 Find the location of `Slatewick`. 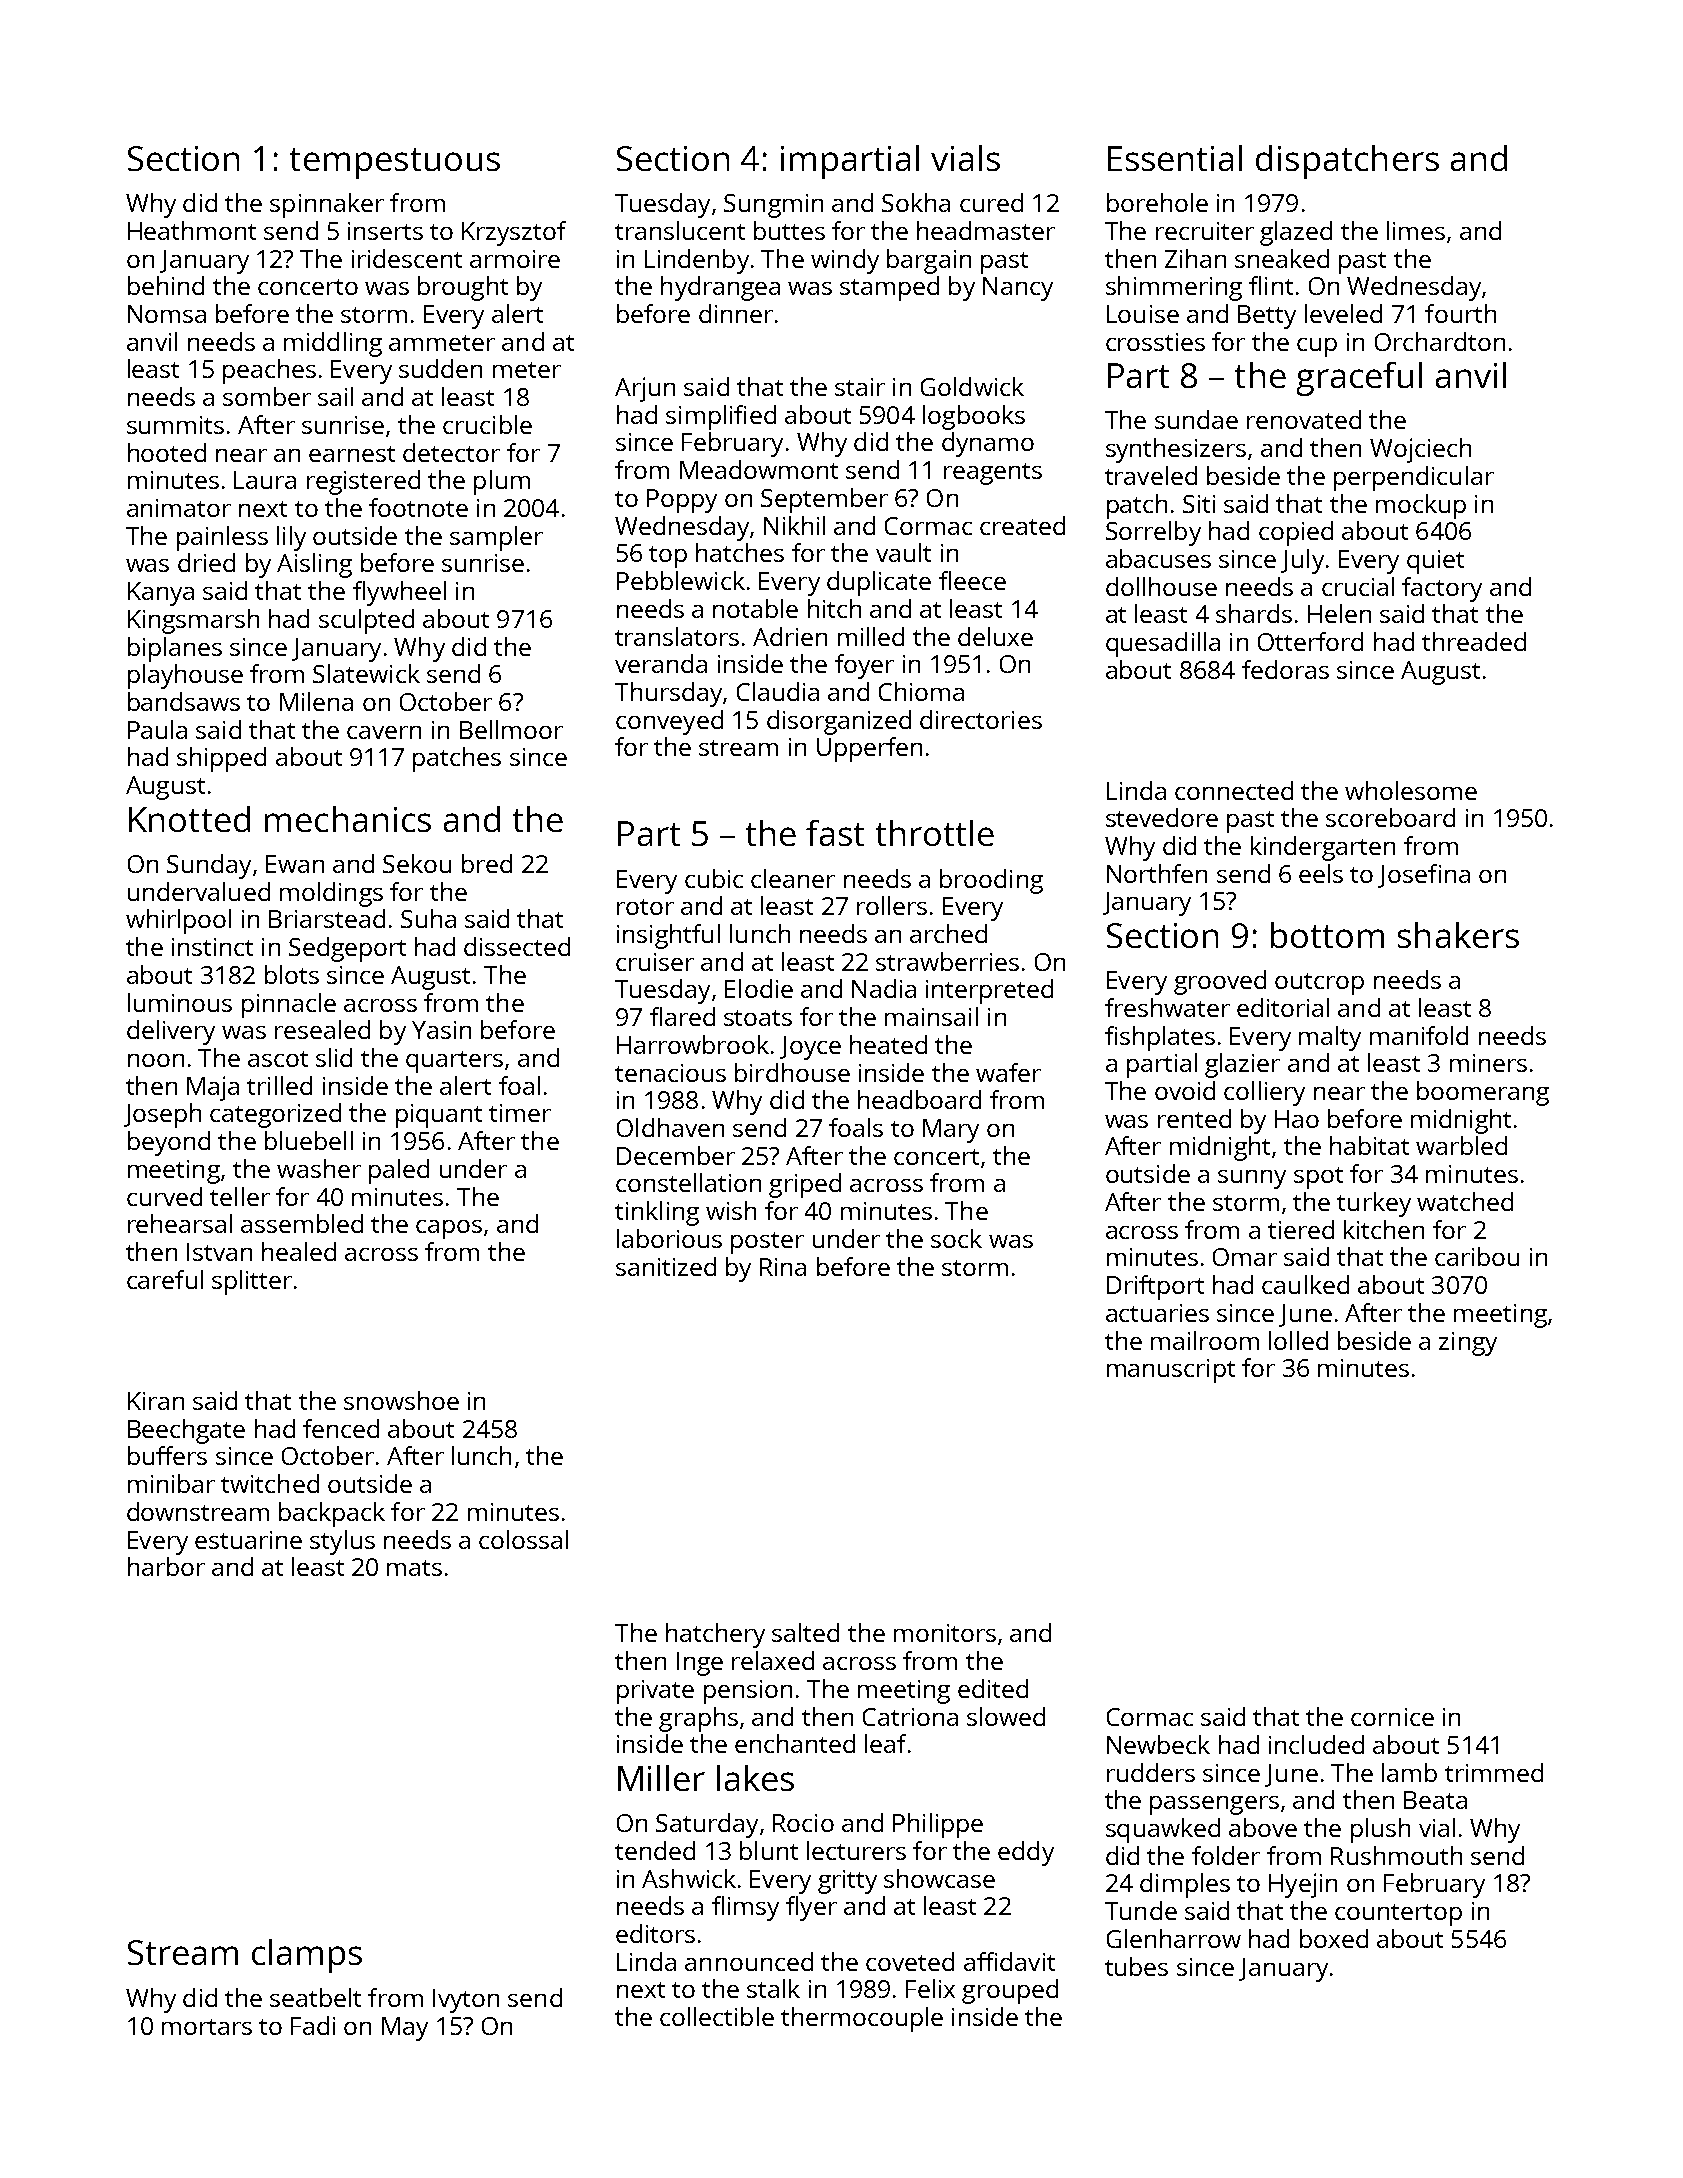

Slatewick is located at coordinates (366, 673).
